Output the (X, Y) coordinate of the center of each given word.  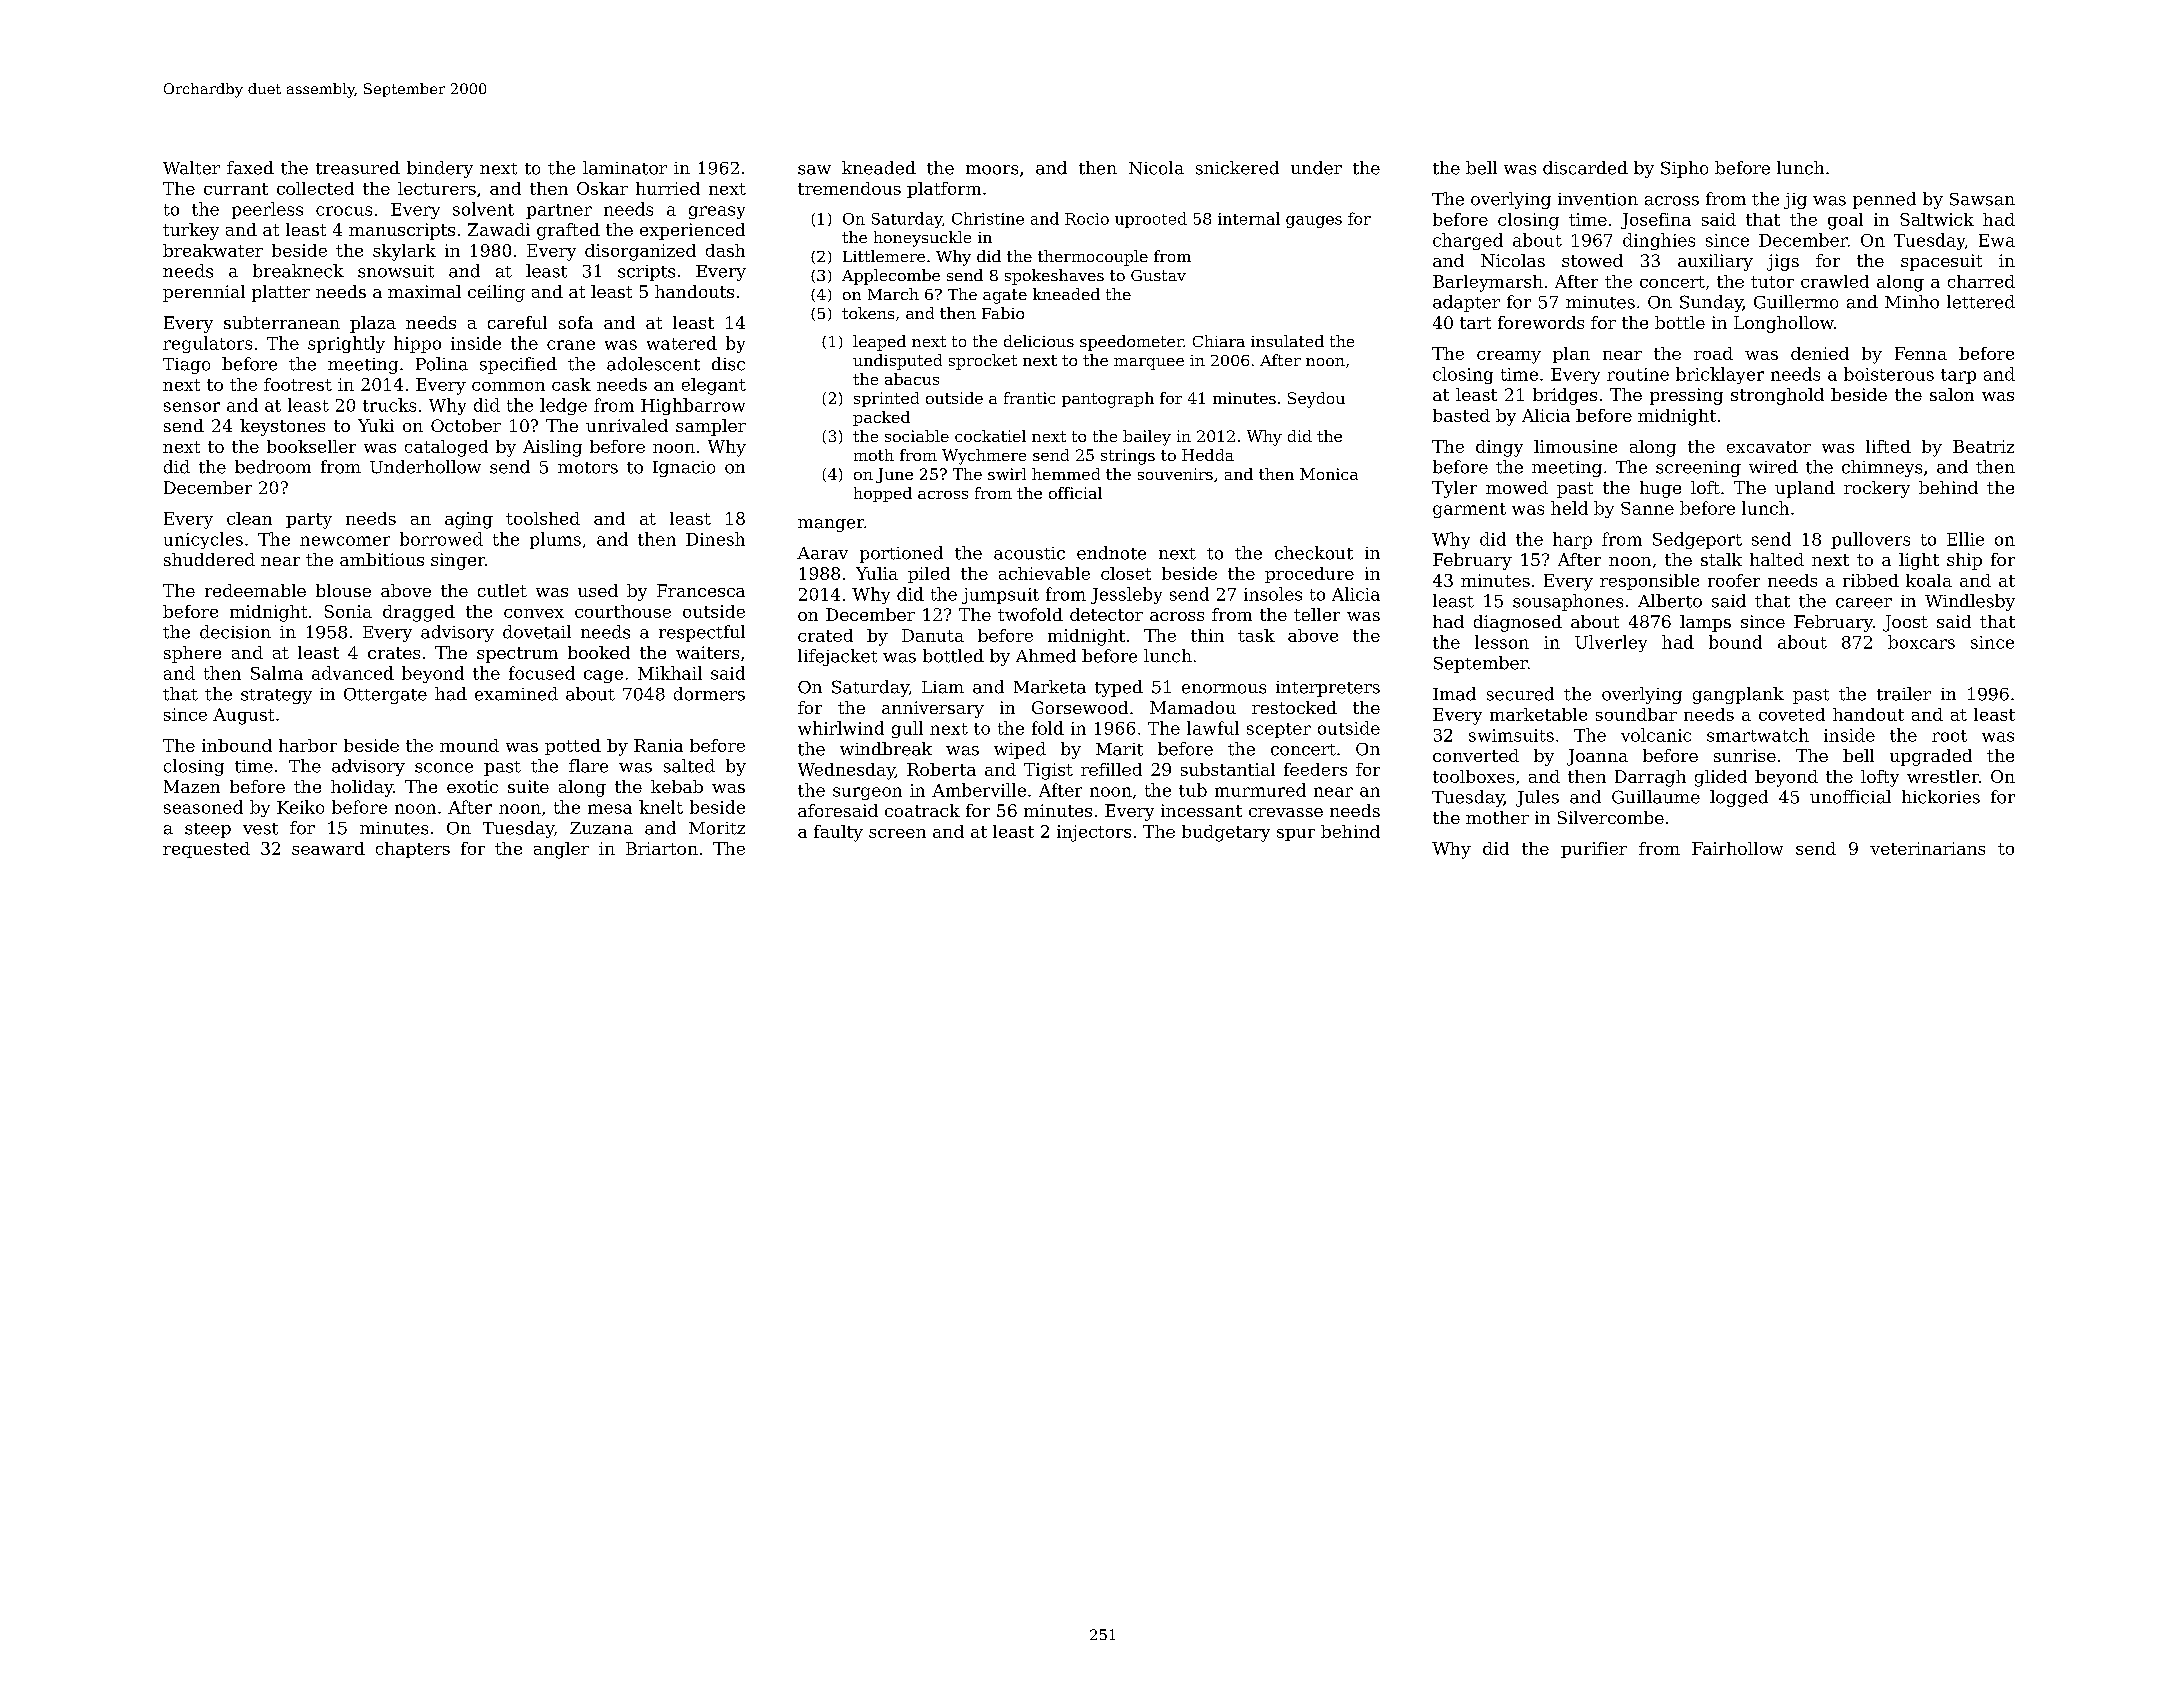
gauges (1314, 222)
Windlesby (1970, 602)
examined (516, 694)
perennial (204, 293)
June (894, 475)
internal (1249, 218)
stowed (1592, 260)
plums (555, 540)
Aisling (552, 448)
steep (208, 830)
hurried (668, 188)
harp (1572, 540)
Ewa (1997, 240)
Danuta (933, 635)
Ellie (1965, 539)
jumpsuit (1000, 596)
